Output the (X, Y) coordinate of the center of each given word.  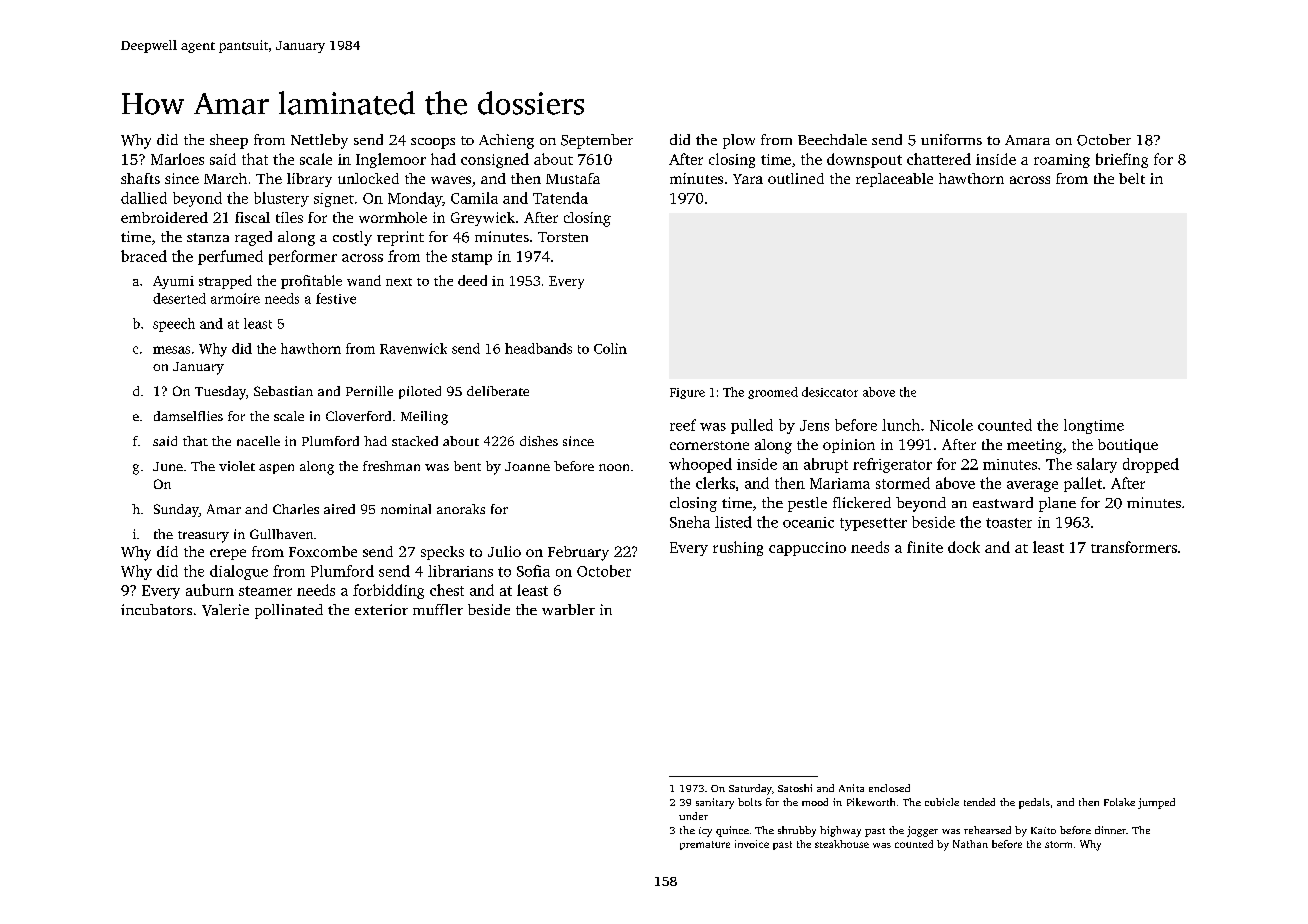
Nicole (951, 425)
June (168, 466)
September (597, 141)
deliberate (498, 391)
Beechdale (832, 139)
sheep (229, 141)
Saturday (750, 789)
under (693, 816)
